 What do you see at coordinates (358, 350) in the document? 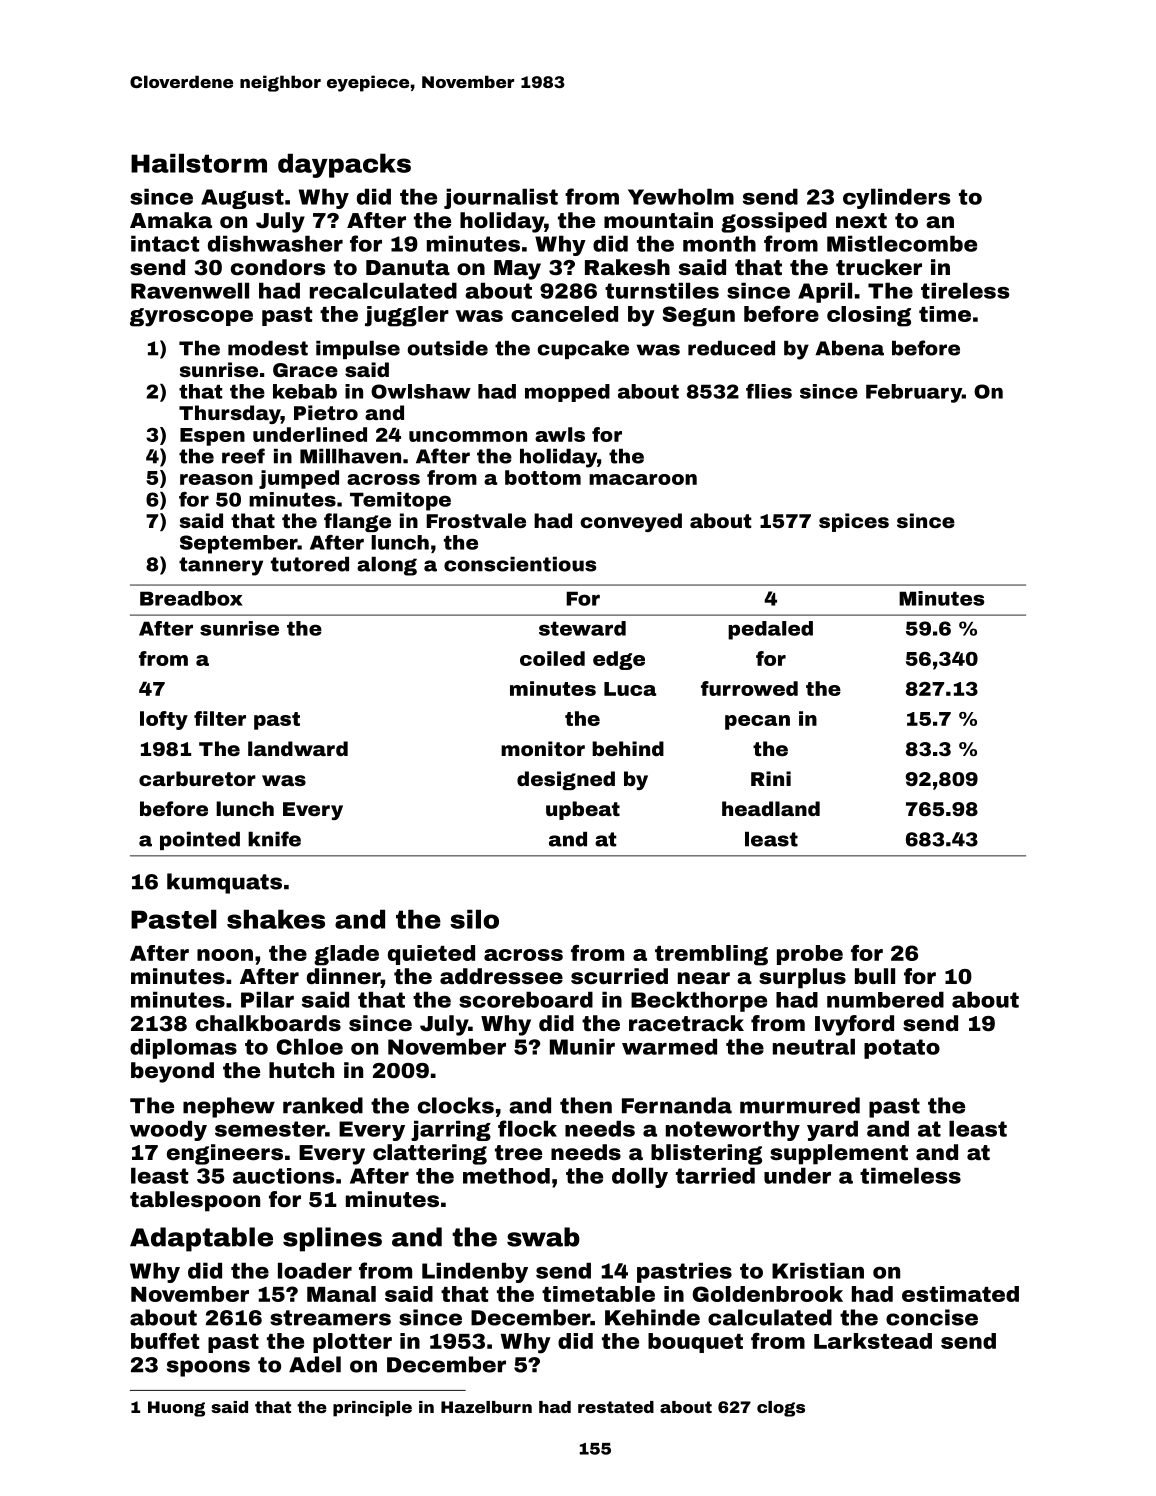
I see `impulse` at bounding box center [358, 350].
